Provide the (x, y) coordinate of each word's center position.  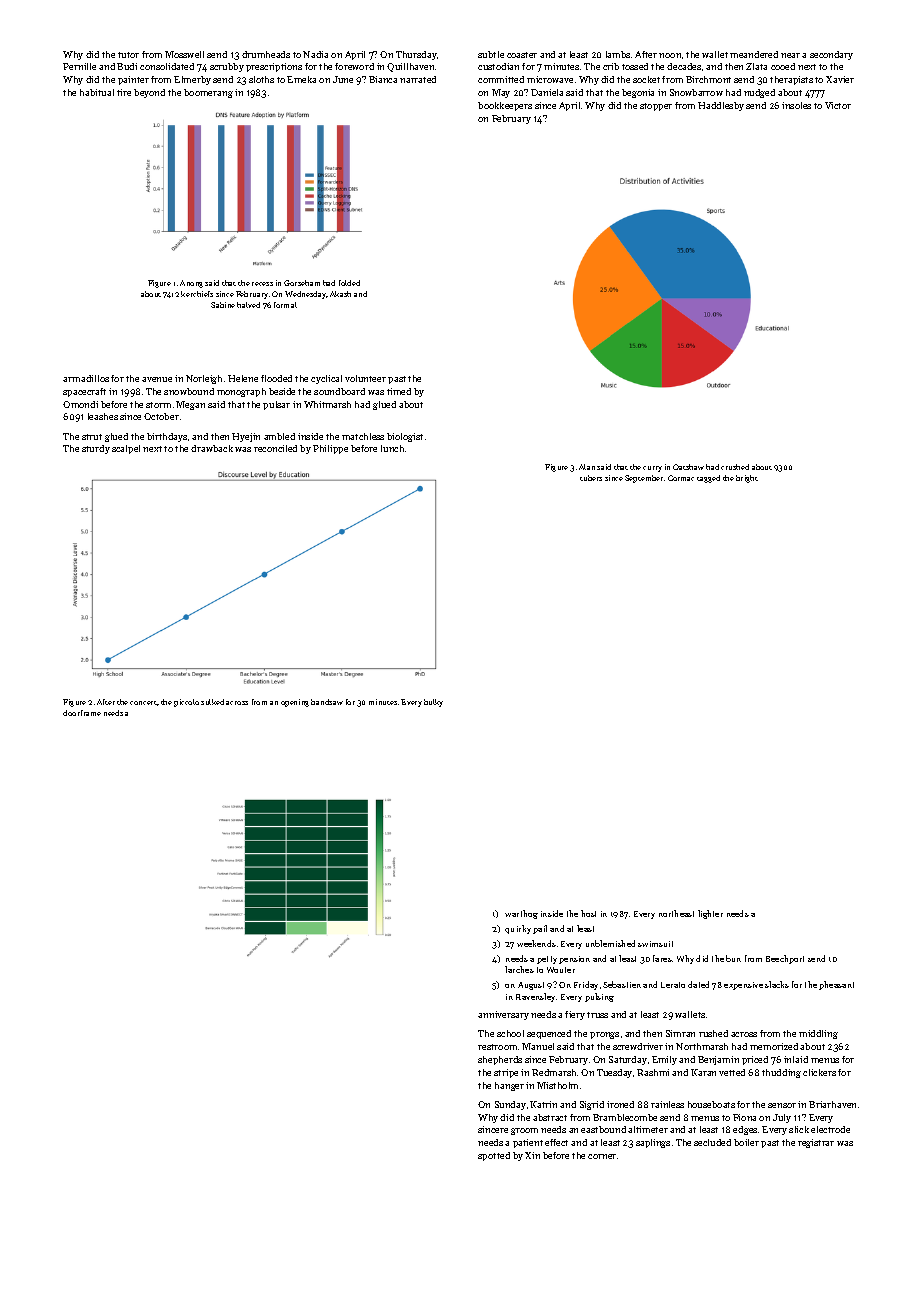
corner (602, 1156)
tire (124, 92)
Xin (532, 1155)
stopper (656, 107)
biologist (405, 437)
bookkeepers (505, 106)
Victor (838, 105)
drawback (212, 448)
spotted (494, 1156)
